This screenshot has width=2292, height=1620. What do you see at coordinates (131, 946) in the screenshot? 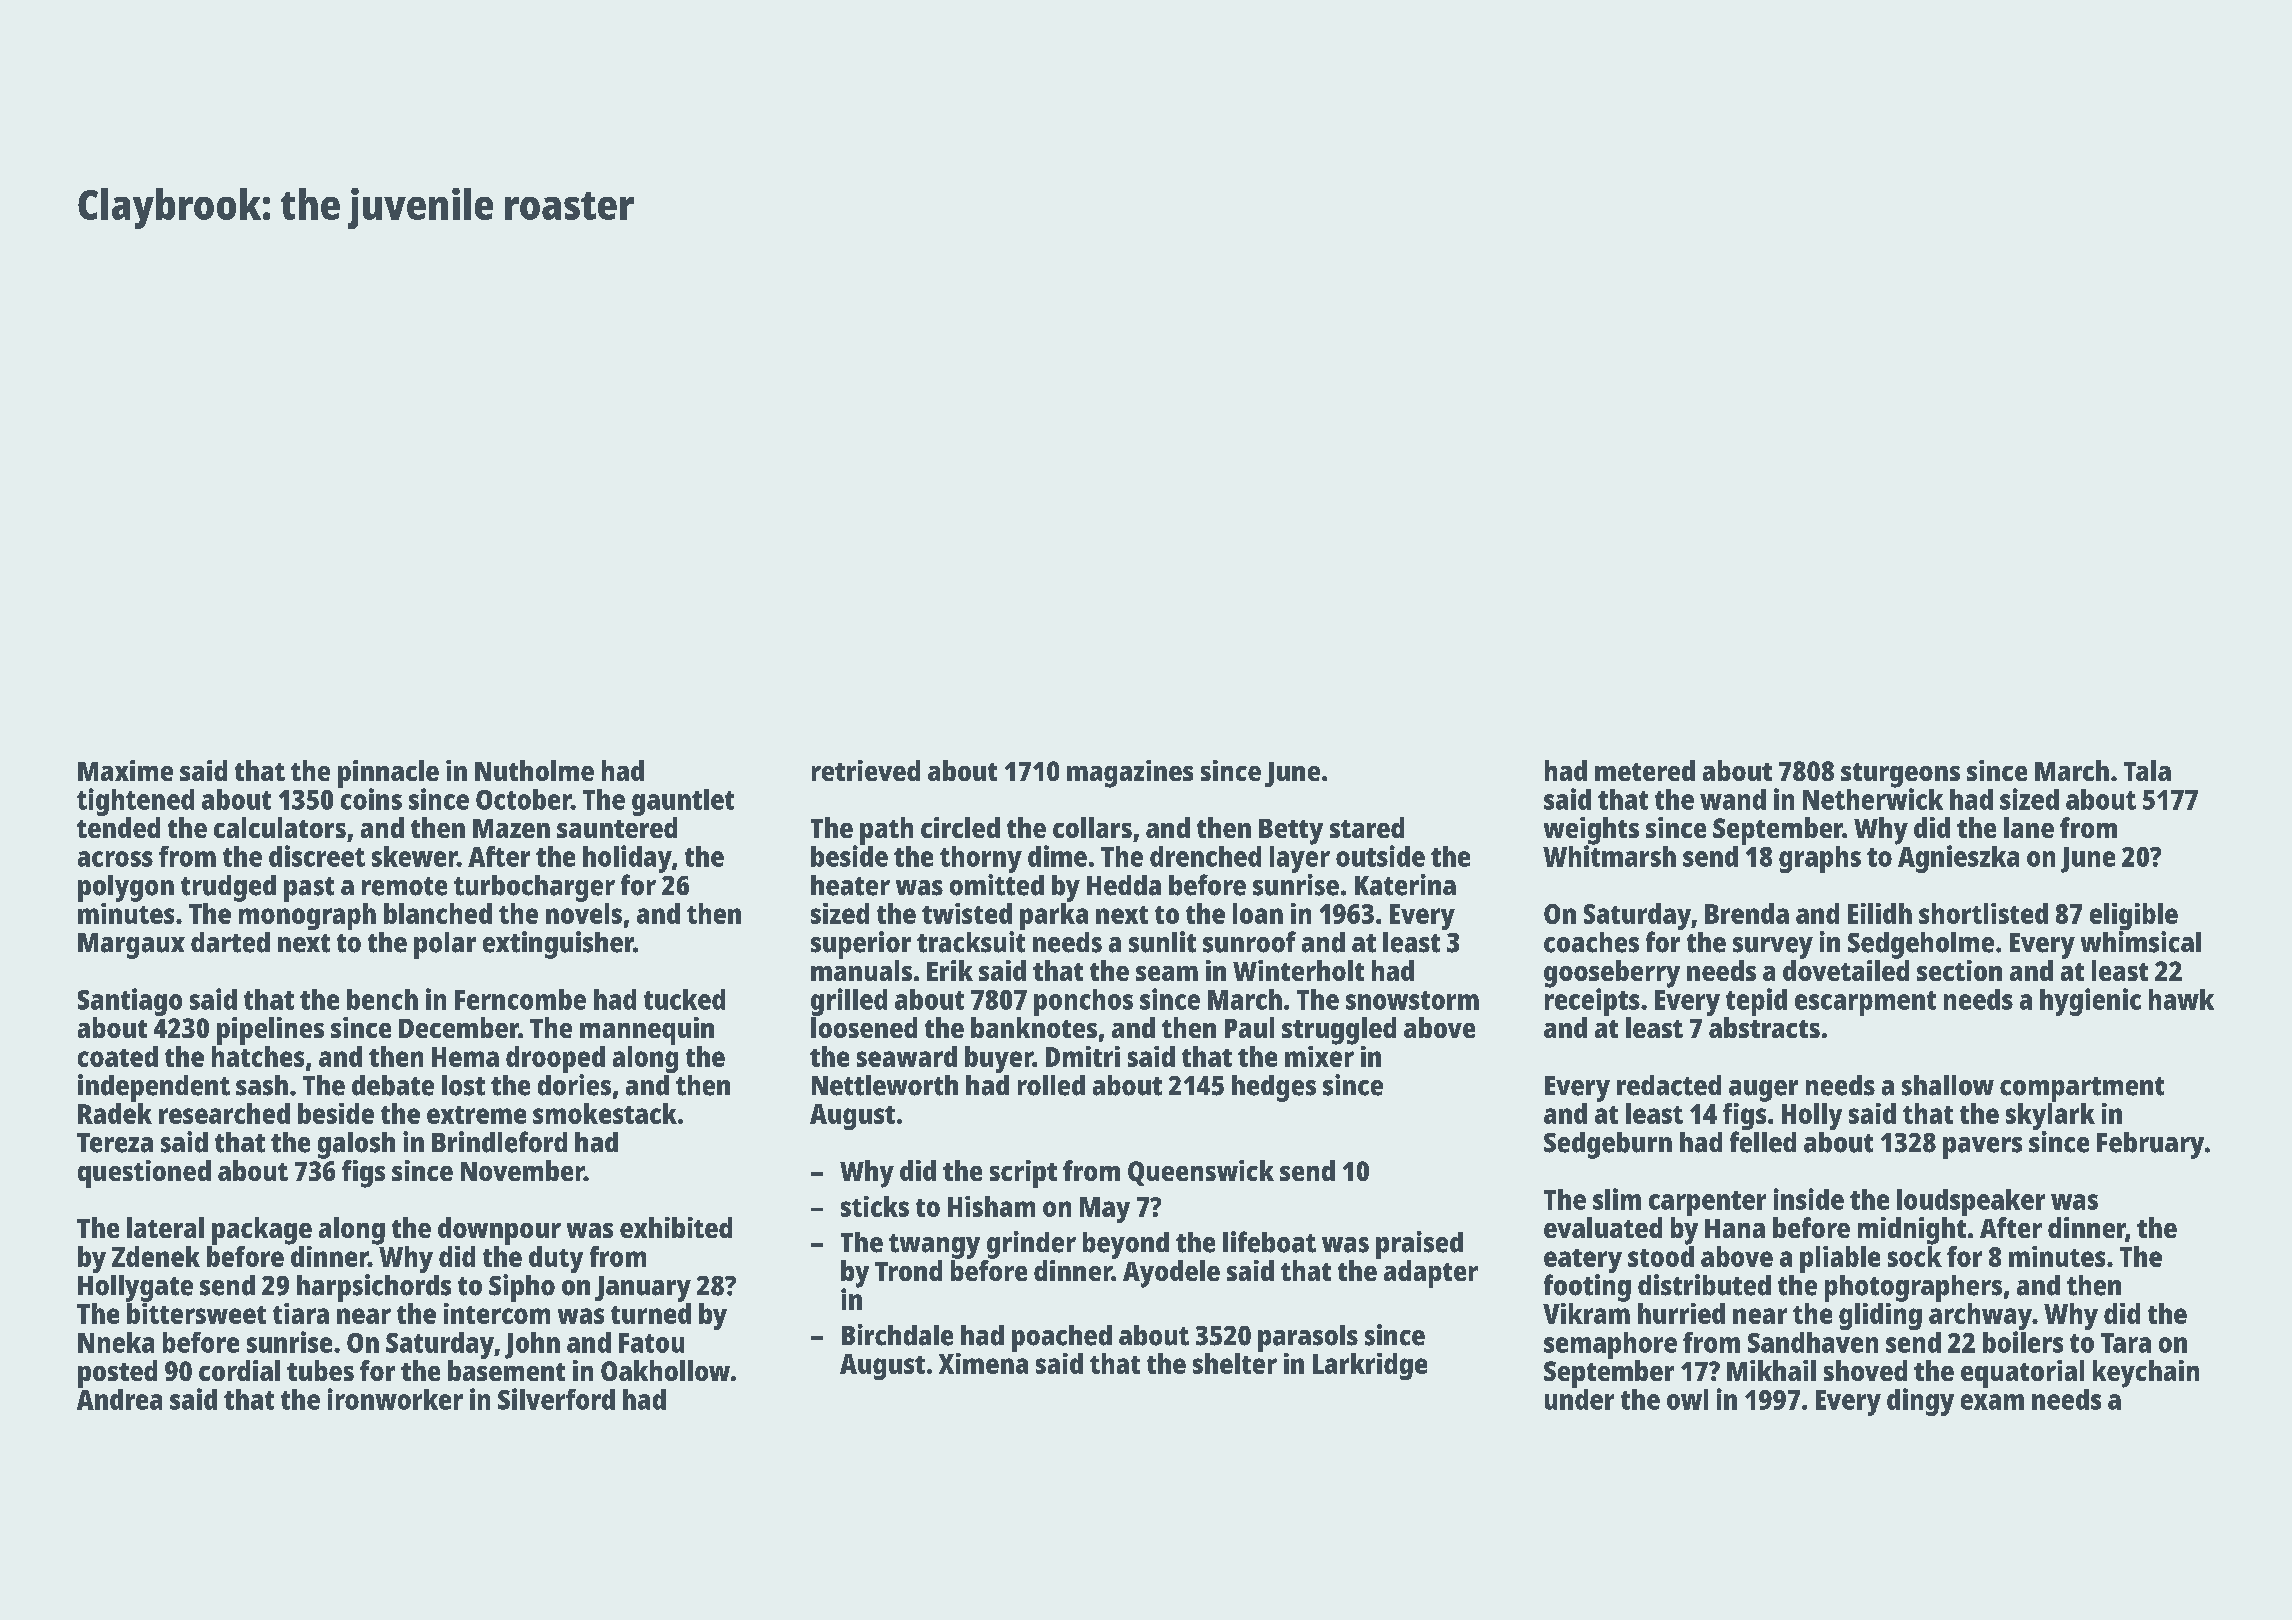
I see `Margaux` at bounding box center [131, 946].
